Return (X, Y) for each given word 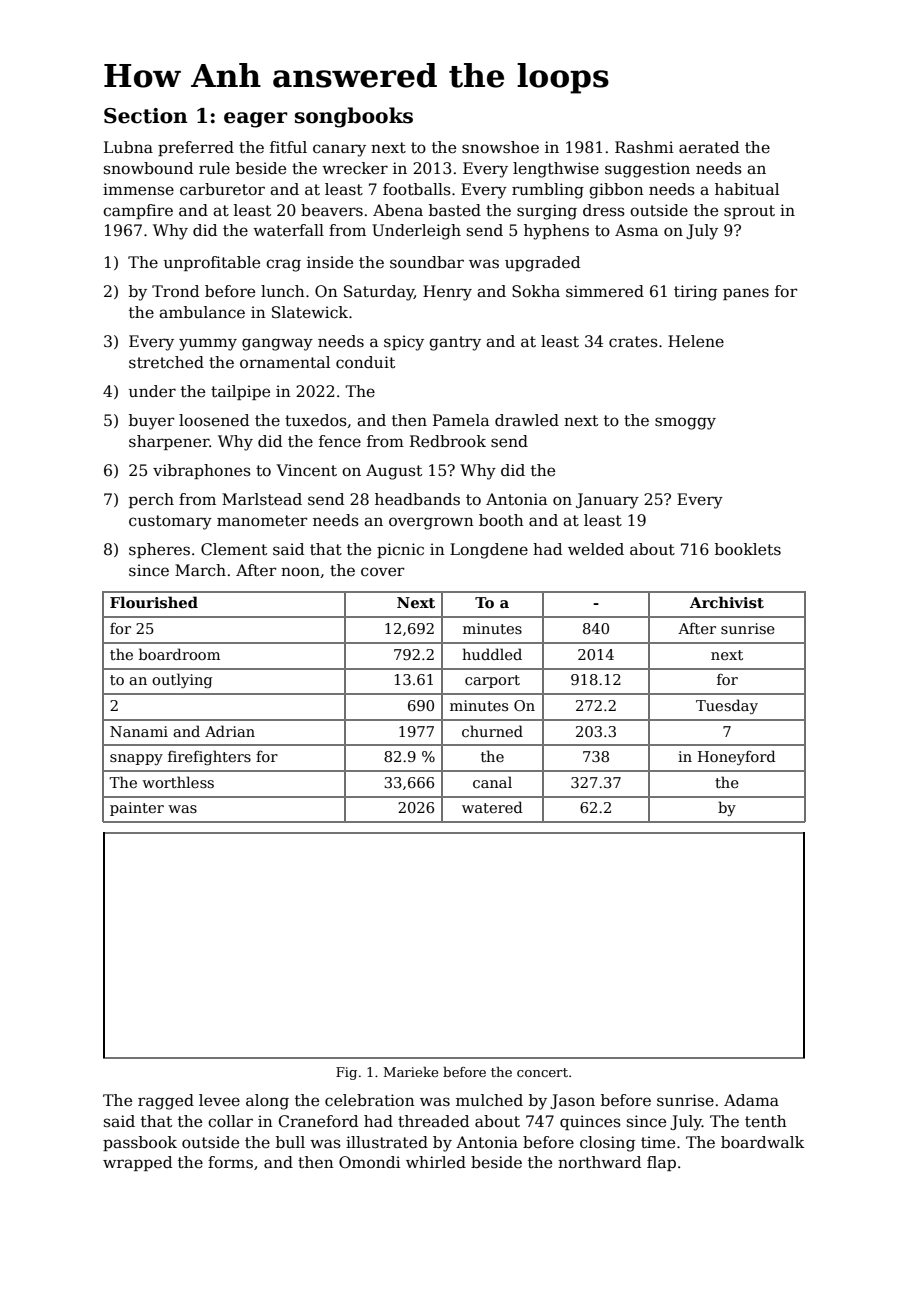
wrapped (137, 1163)
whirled (436, 1162)
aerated (709, 147)
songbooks (354, 117)
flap (661, 1163)
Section (146, 116)
